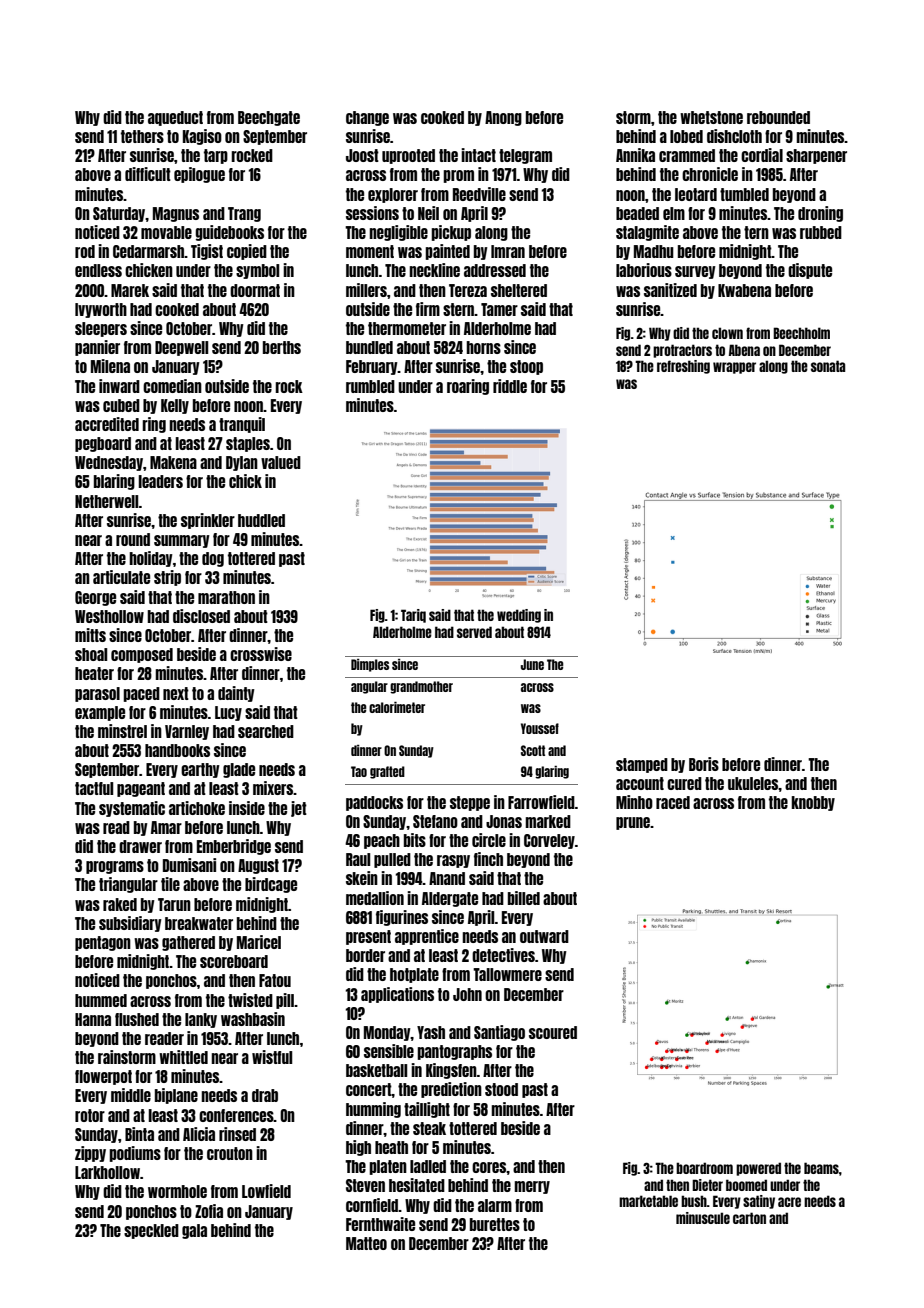  Describe the element at coordinates (813, 803) in the page. I see `knobby` at that location.
